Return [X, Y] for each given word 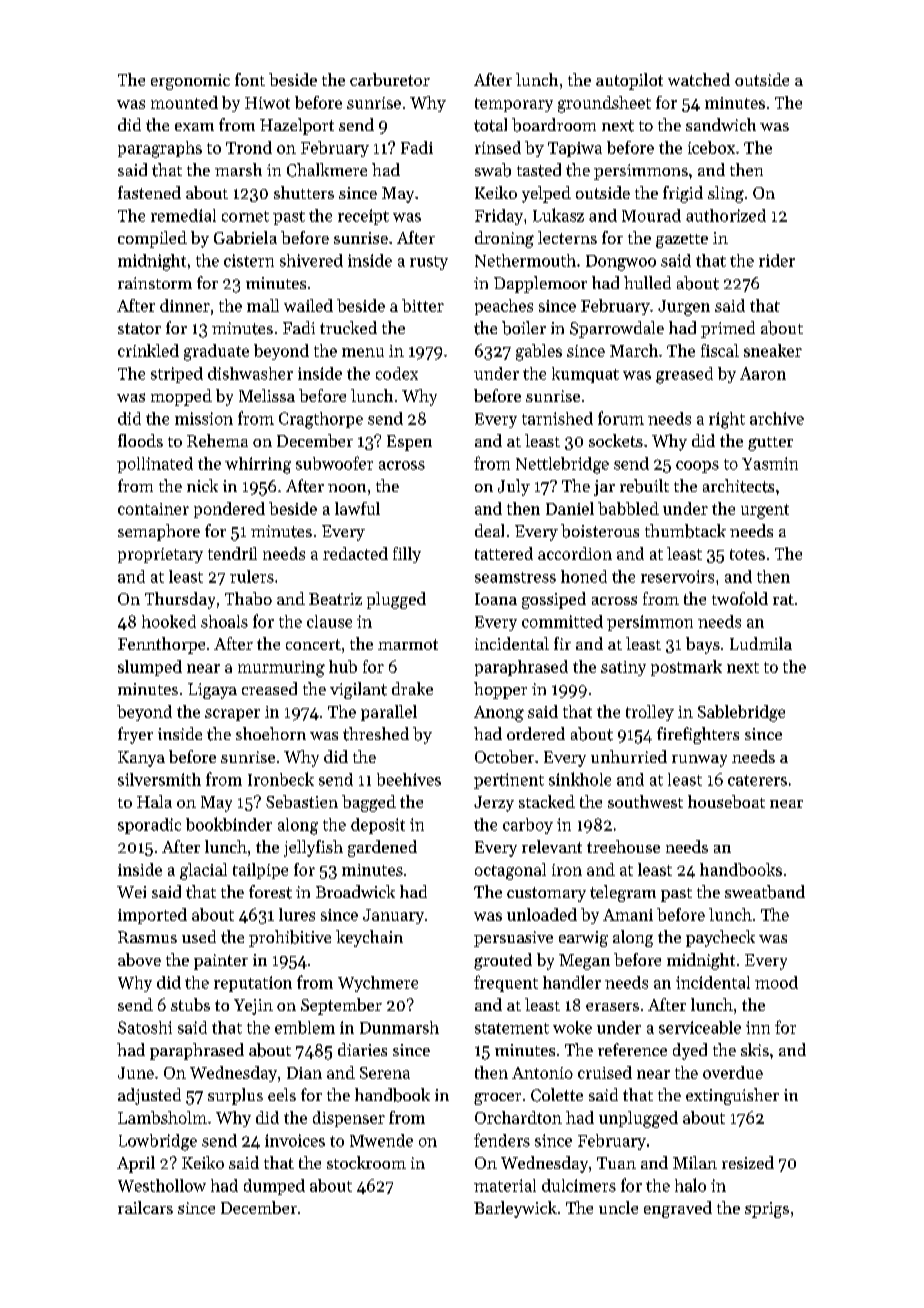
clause [329, 621]
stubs [190, 1004]
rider [777, 260]
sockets [616, 440]
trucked [348, 327]
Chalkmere [327, 170]
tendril [232, 553]
